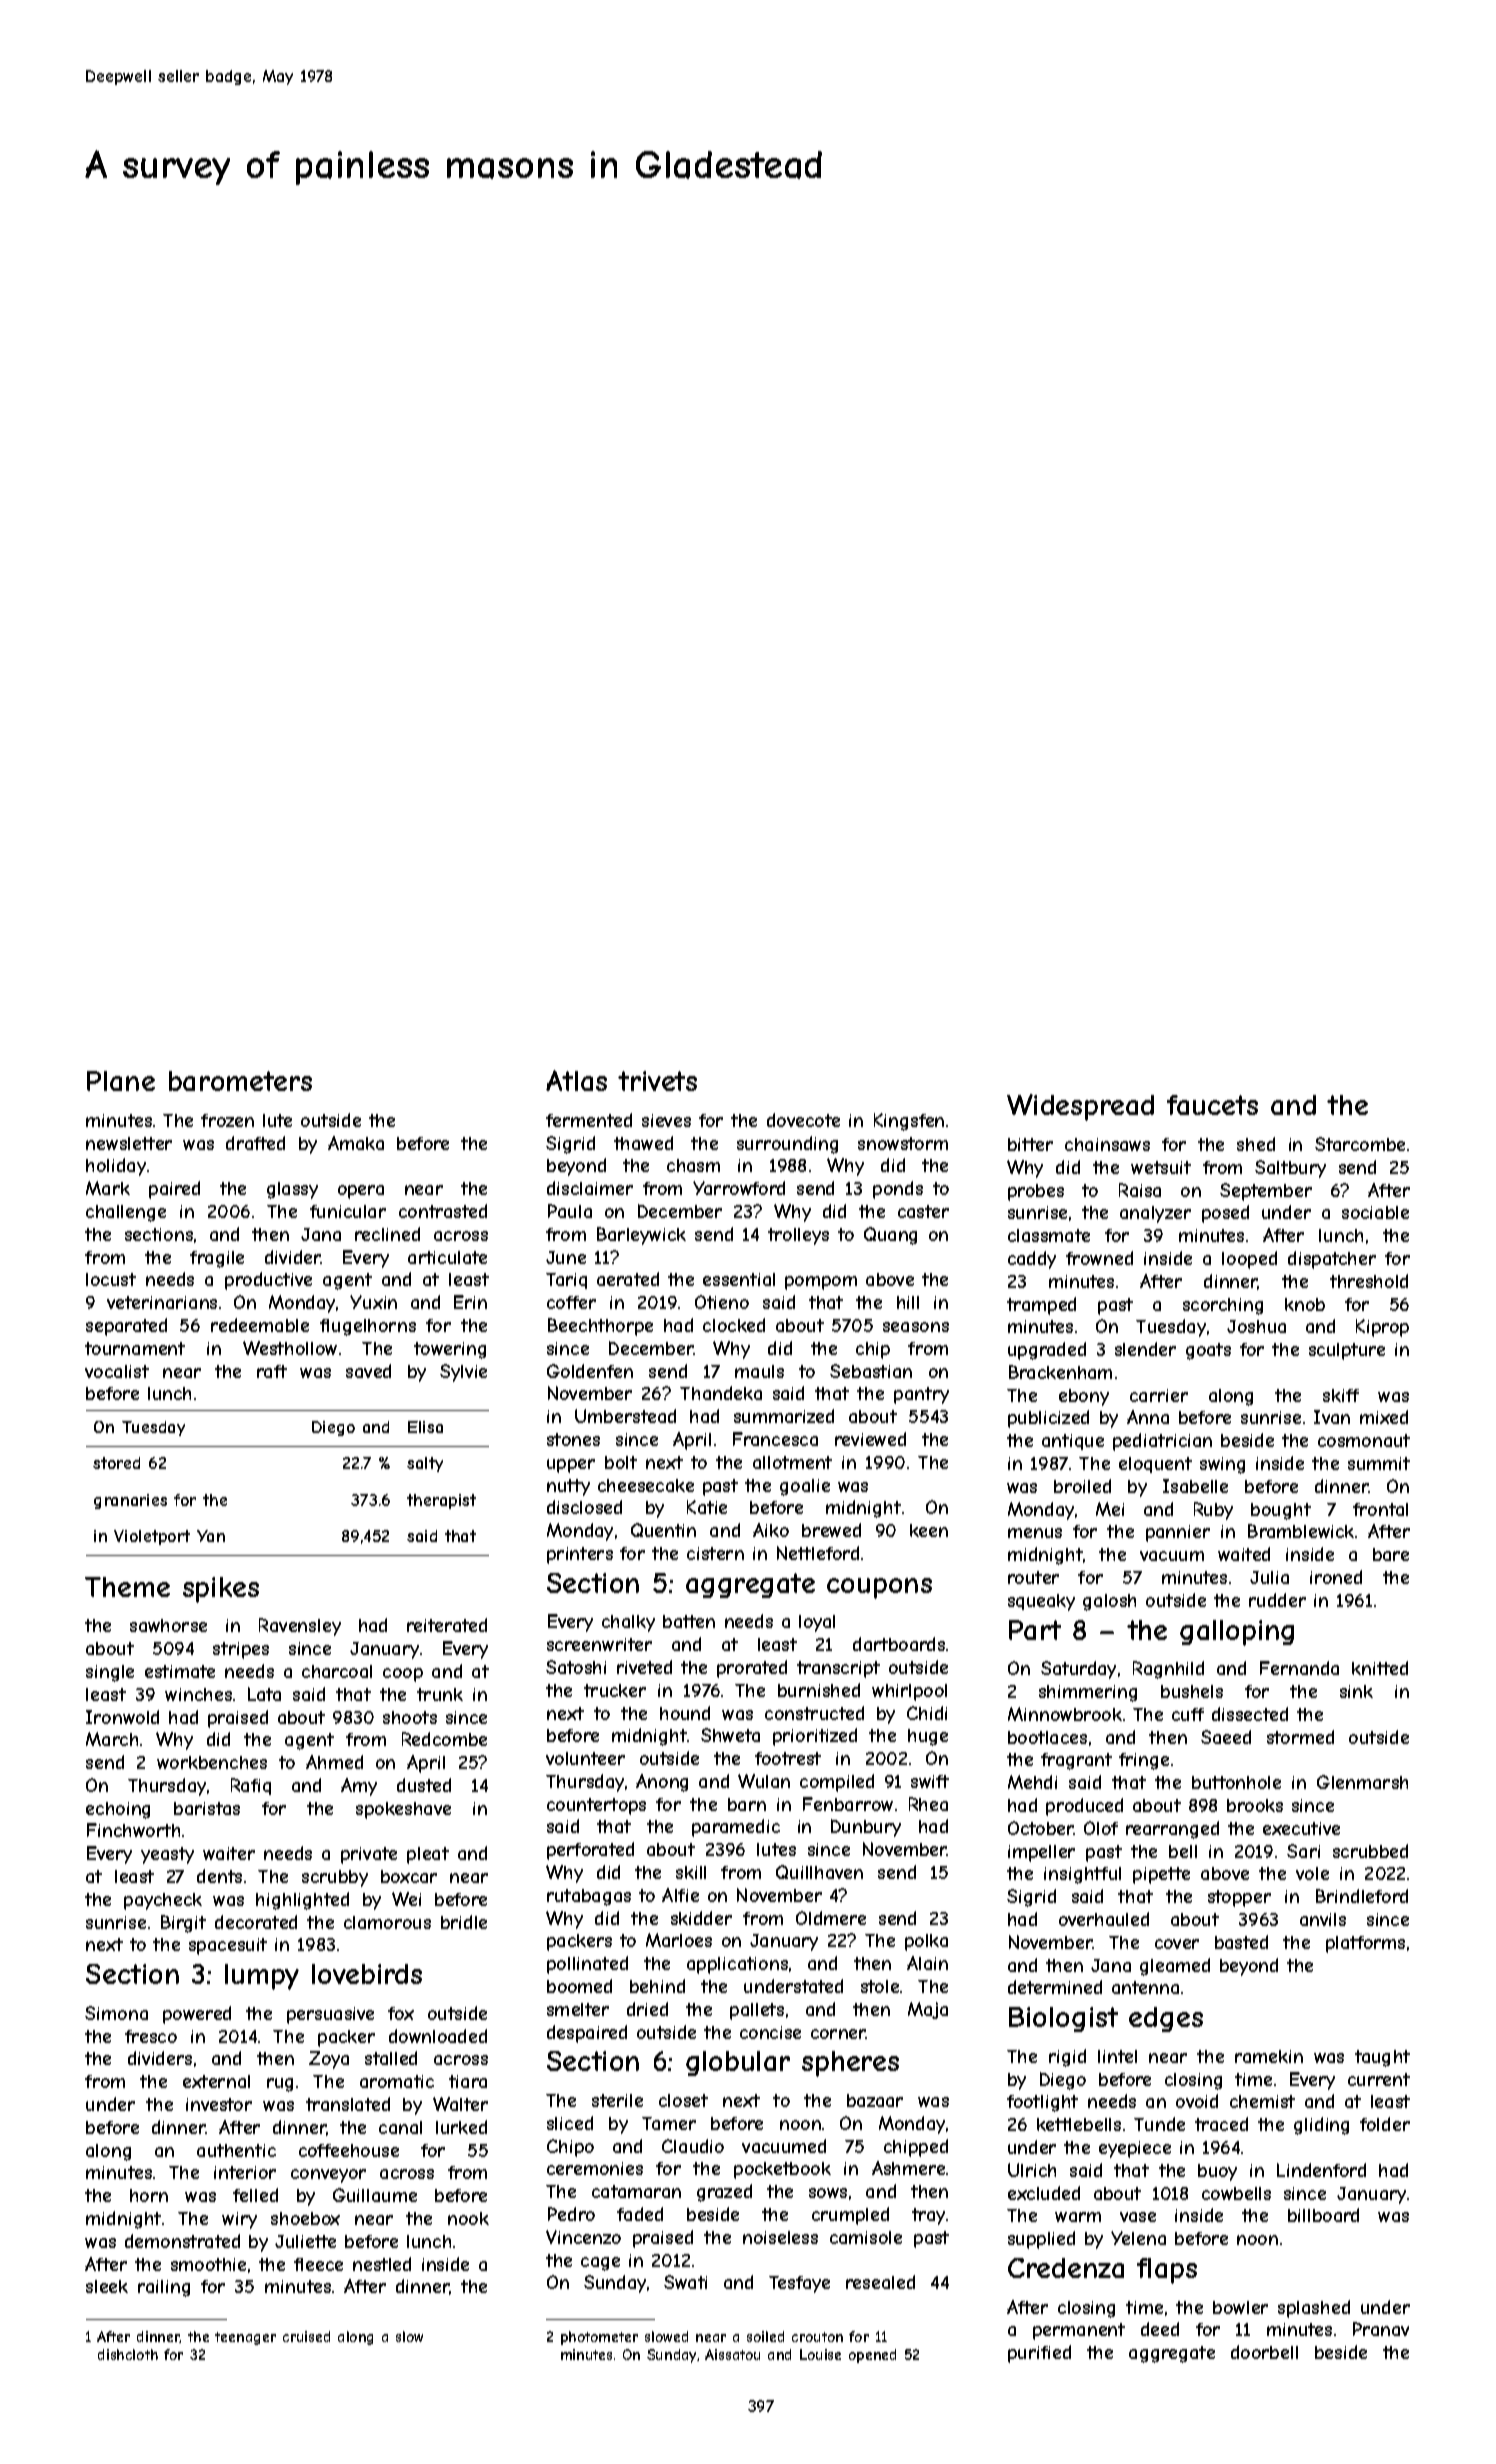 This document has width=1496, height=2464. What do you see at coordinates (305, 2218) in the document?
I see `shoebox` at bounding box center [305, 2218].
